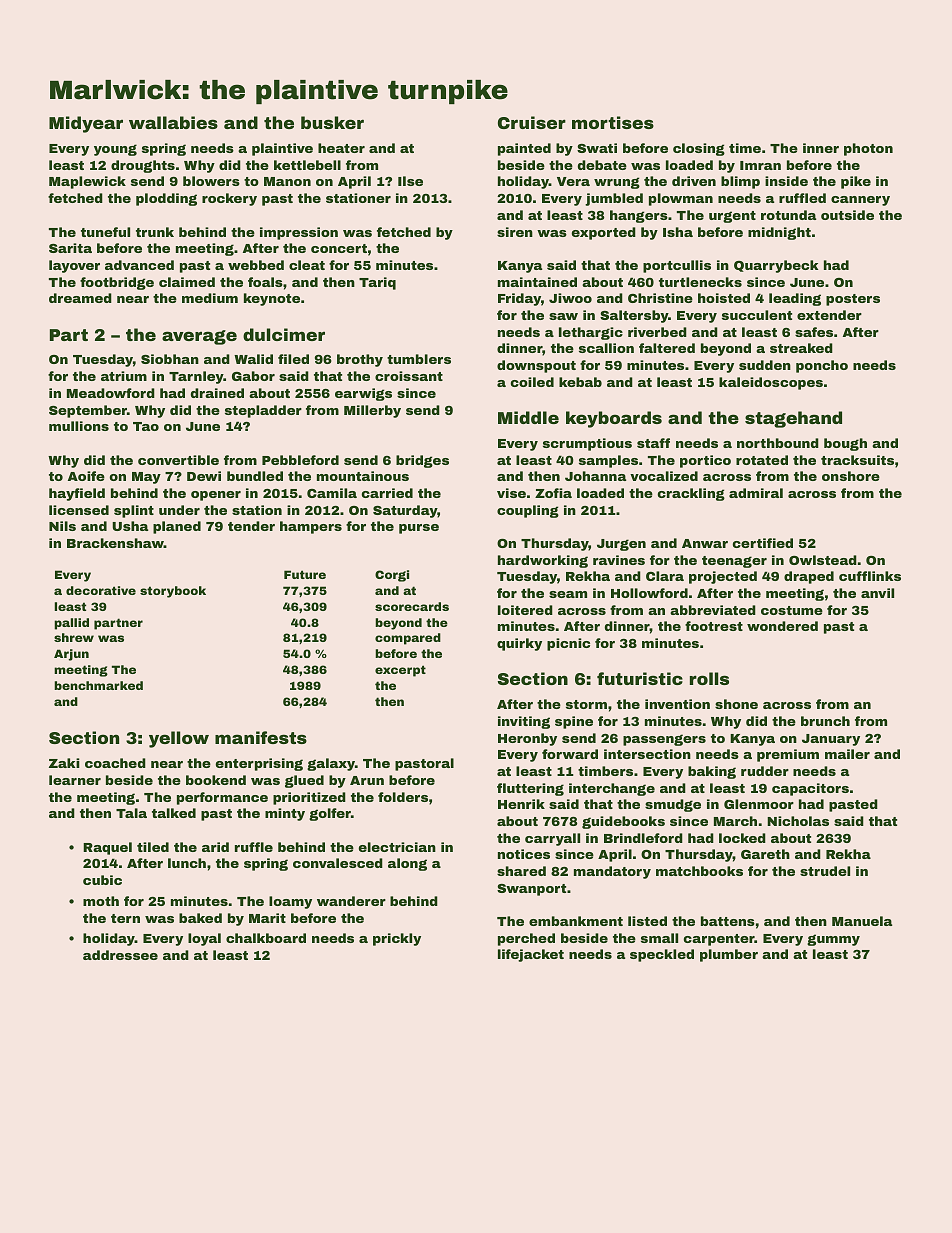 The height and width of the screenshot is (1233, 952). I want to click on posters, so click(853, 300).
